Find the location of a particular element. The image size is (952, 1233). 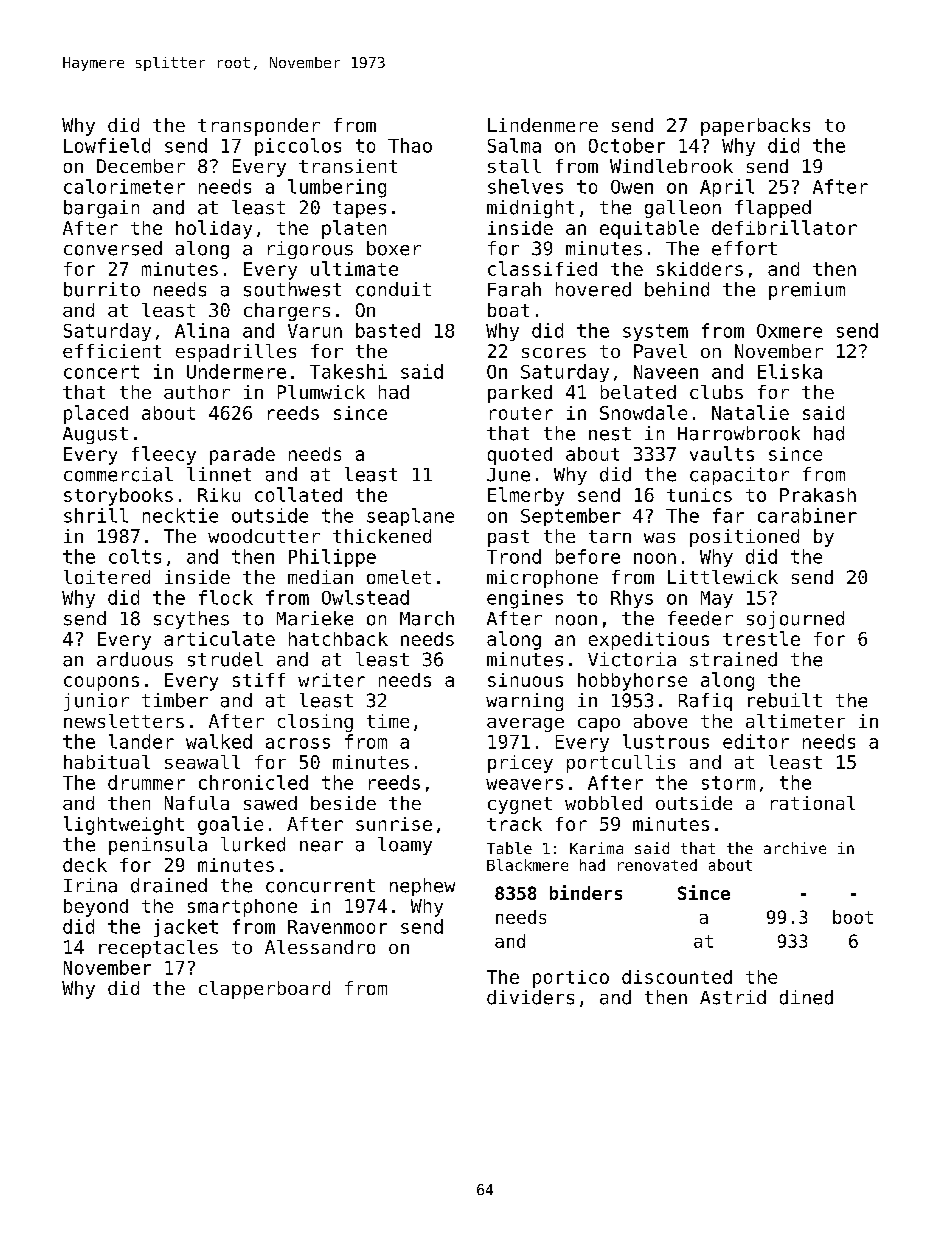

clapperboard is located at coordinates (264, 990).
